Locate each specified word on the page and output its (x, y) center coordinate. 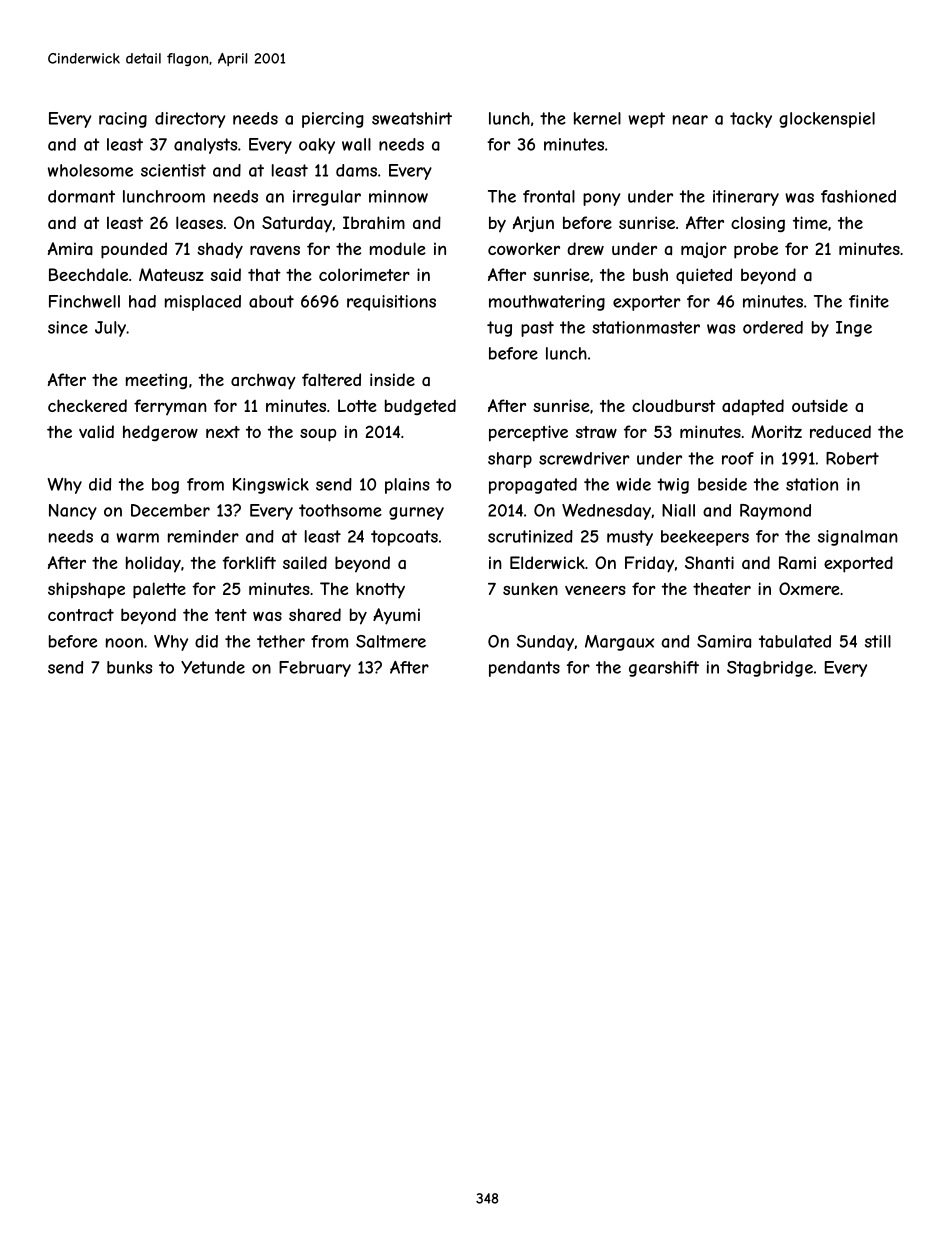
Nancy (73, 512)
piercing (333, 120)
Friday (649, 564)
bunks (129, 667)
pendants (524, 669)
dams (356, 170)
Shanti (709, 562)
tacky (751, 120)
